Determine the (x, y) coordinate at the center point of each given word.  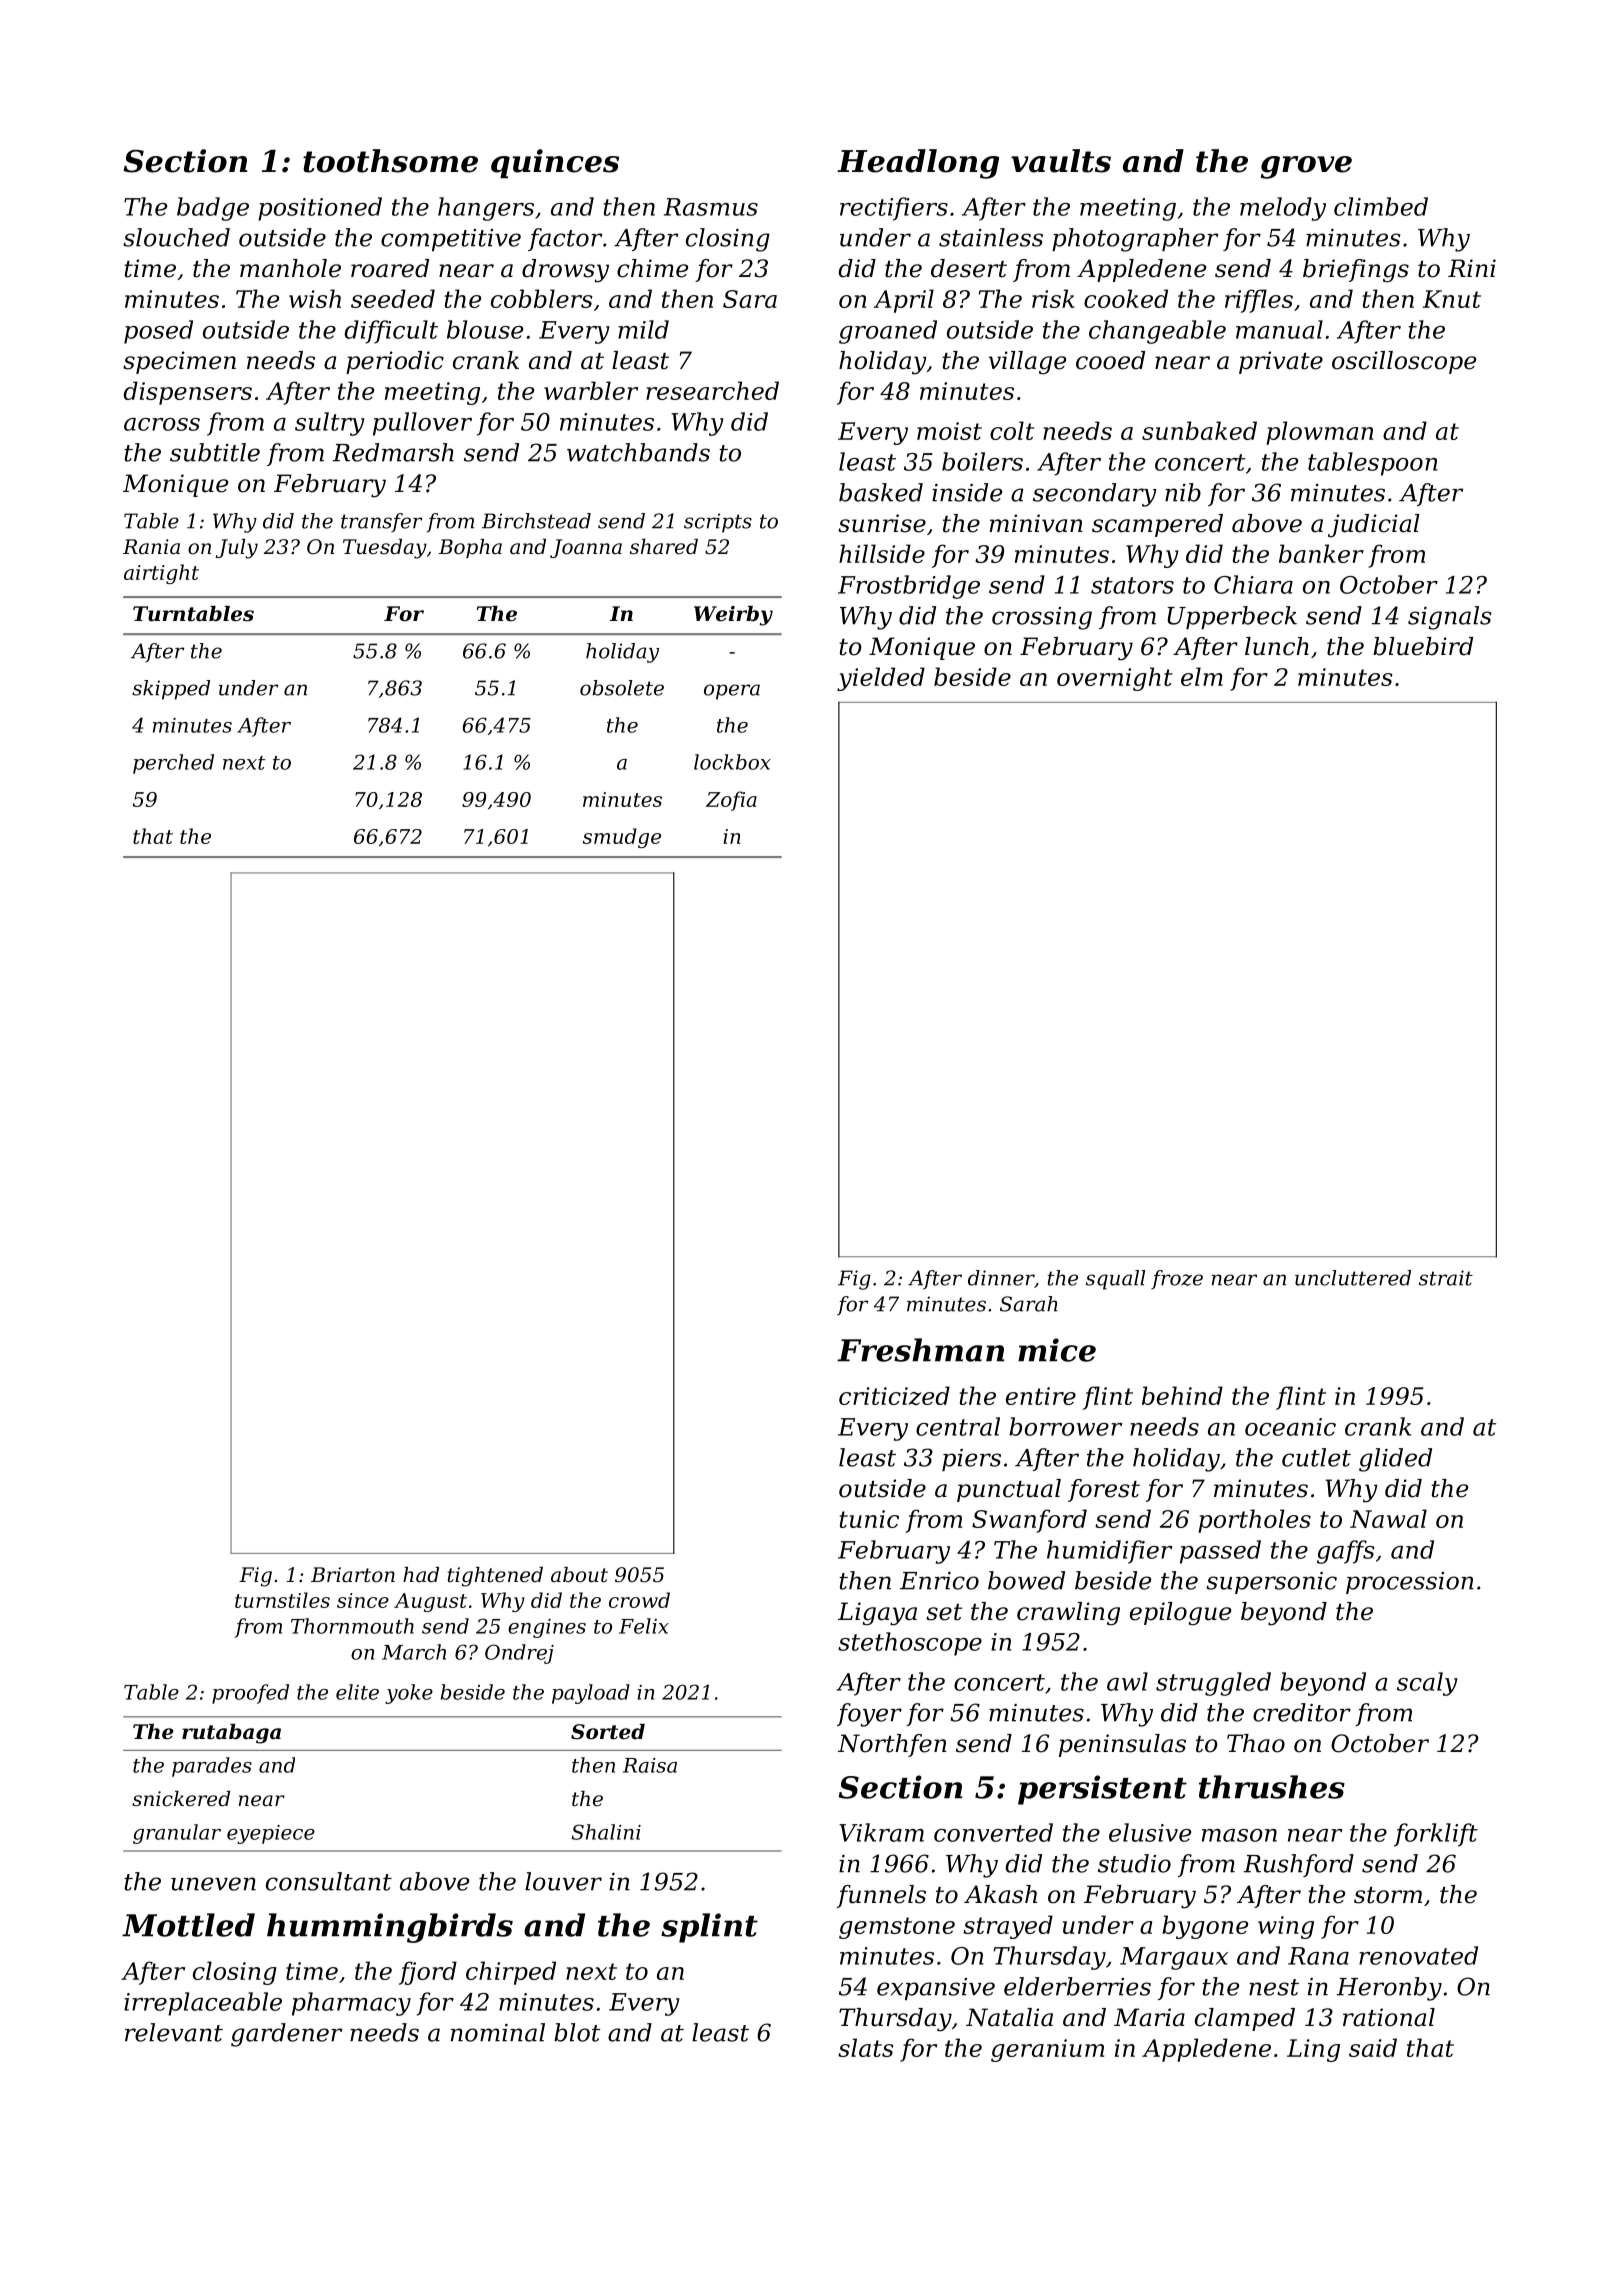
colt (1012, 430)
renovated (1418, 1955)
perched (173, 764)
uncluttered (1353, 1278)
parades (212, 1767)
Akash (1000, 1894)
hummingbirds (390, 1928)
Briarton (353, 1575)
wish (315, 298)
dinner (1001, 1278)
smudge (622, 838)
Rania (151, 547)
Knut (1452, 299)
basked (881, 492)
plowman (1319, 433)
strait (1446, 1278)
